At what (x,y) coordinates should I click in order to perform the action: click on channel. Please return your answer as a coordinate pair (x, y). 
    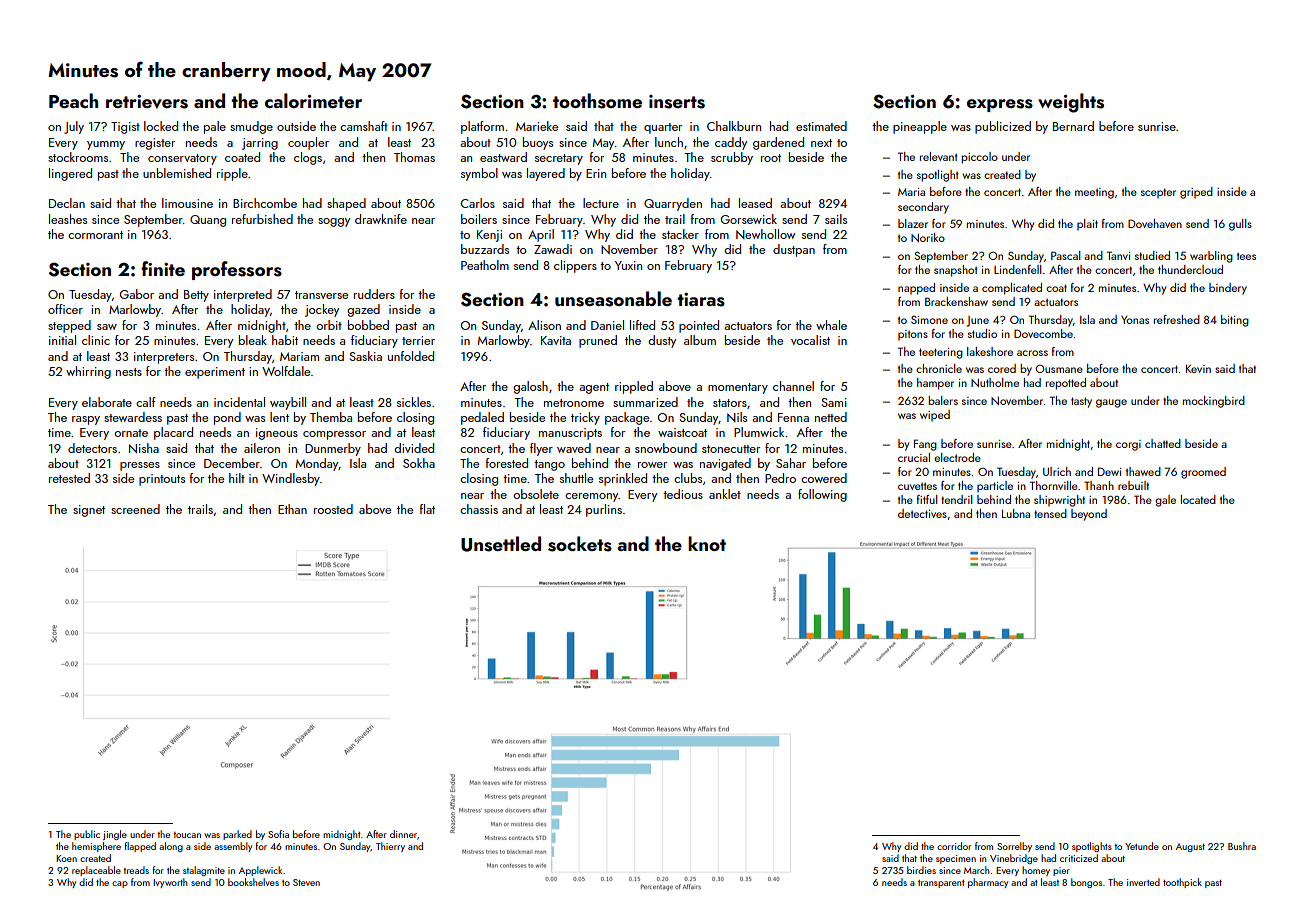
    Looking at the image, I should click on (793, 386).
